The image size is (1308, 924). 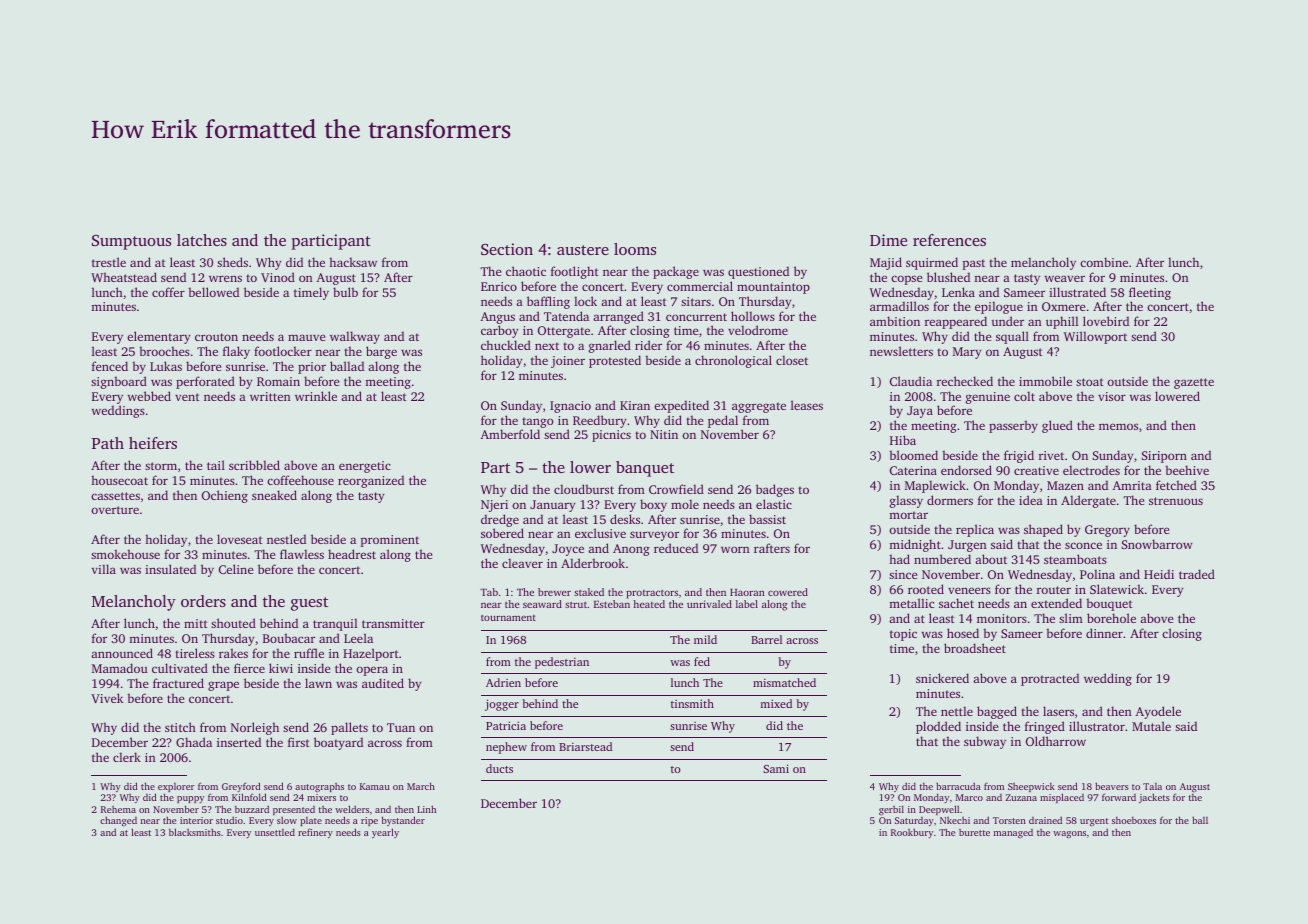 What do you see at coordinates (118, 809) in the screenshot?
I see `Rehema` at bounding box center [118, 809].
